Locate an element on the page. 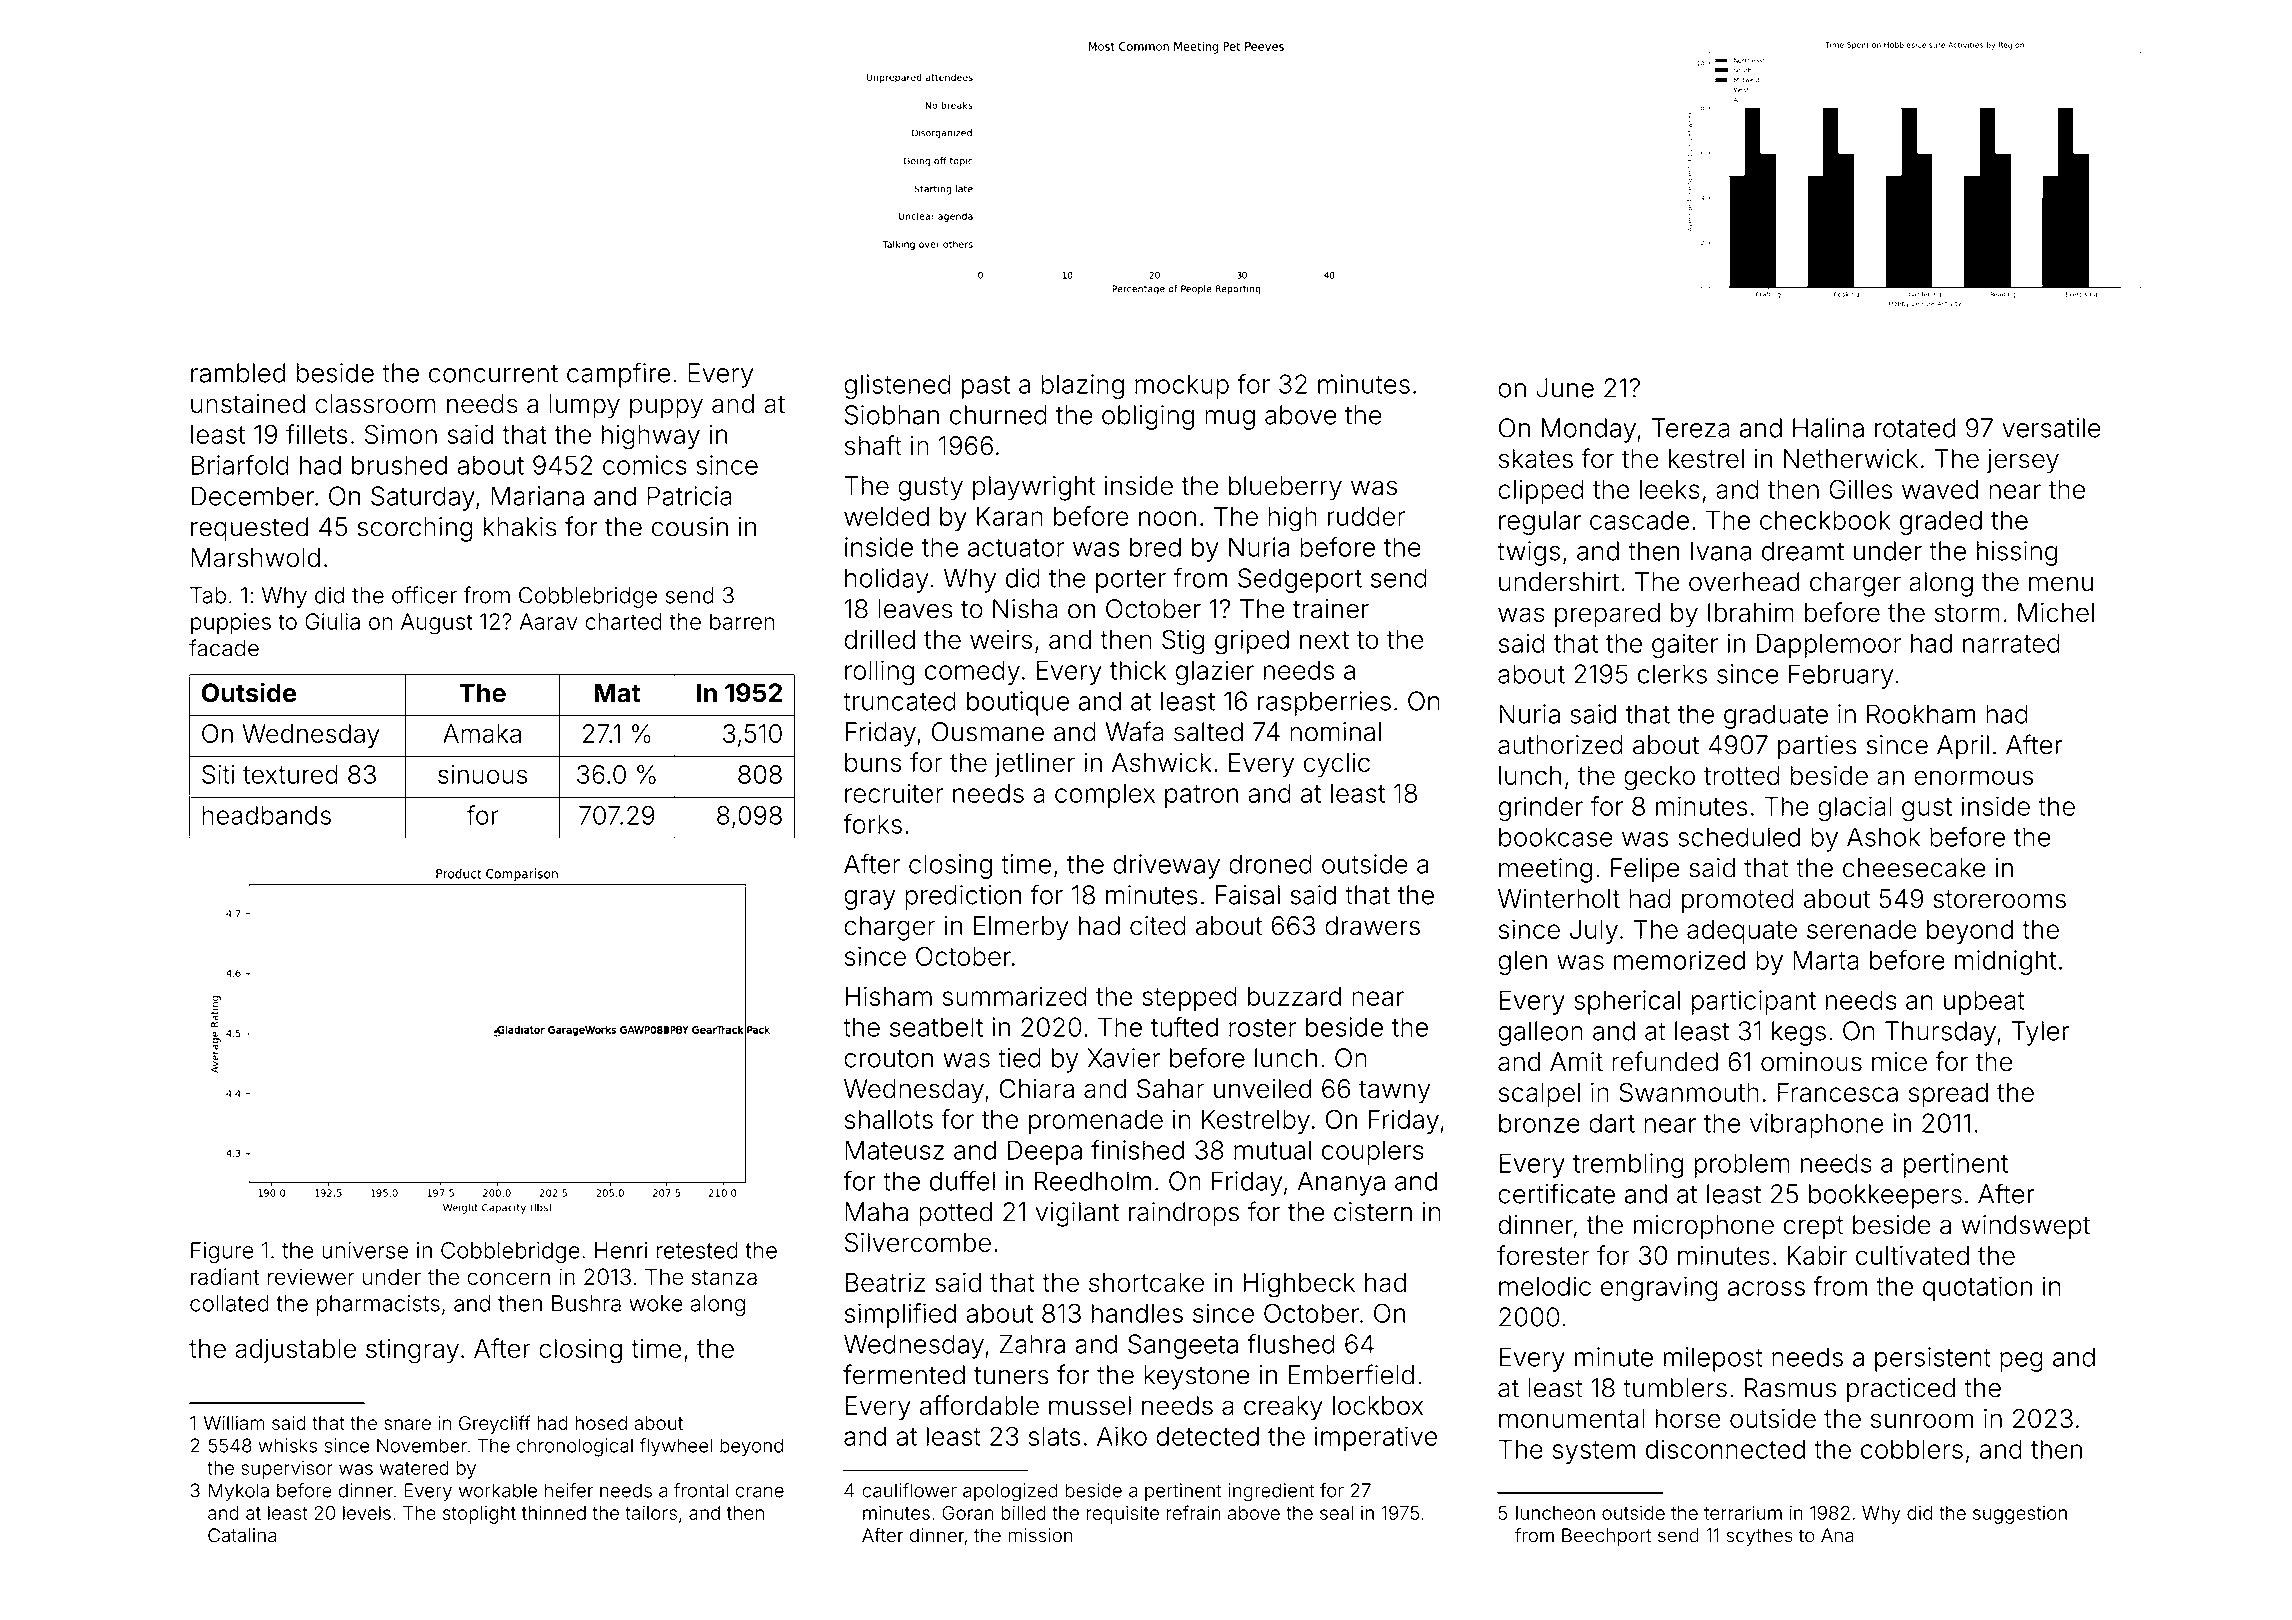 The width and height of the page is (2292, 1620). Hisham is located at coordinates (888, 996).
